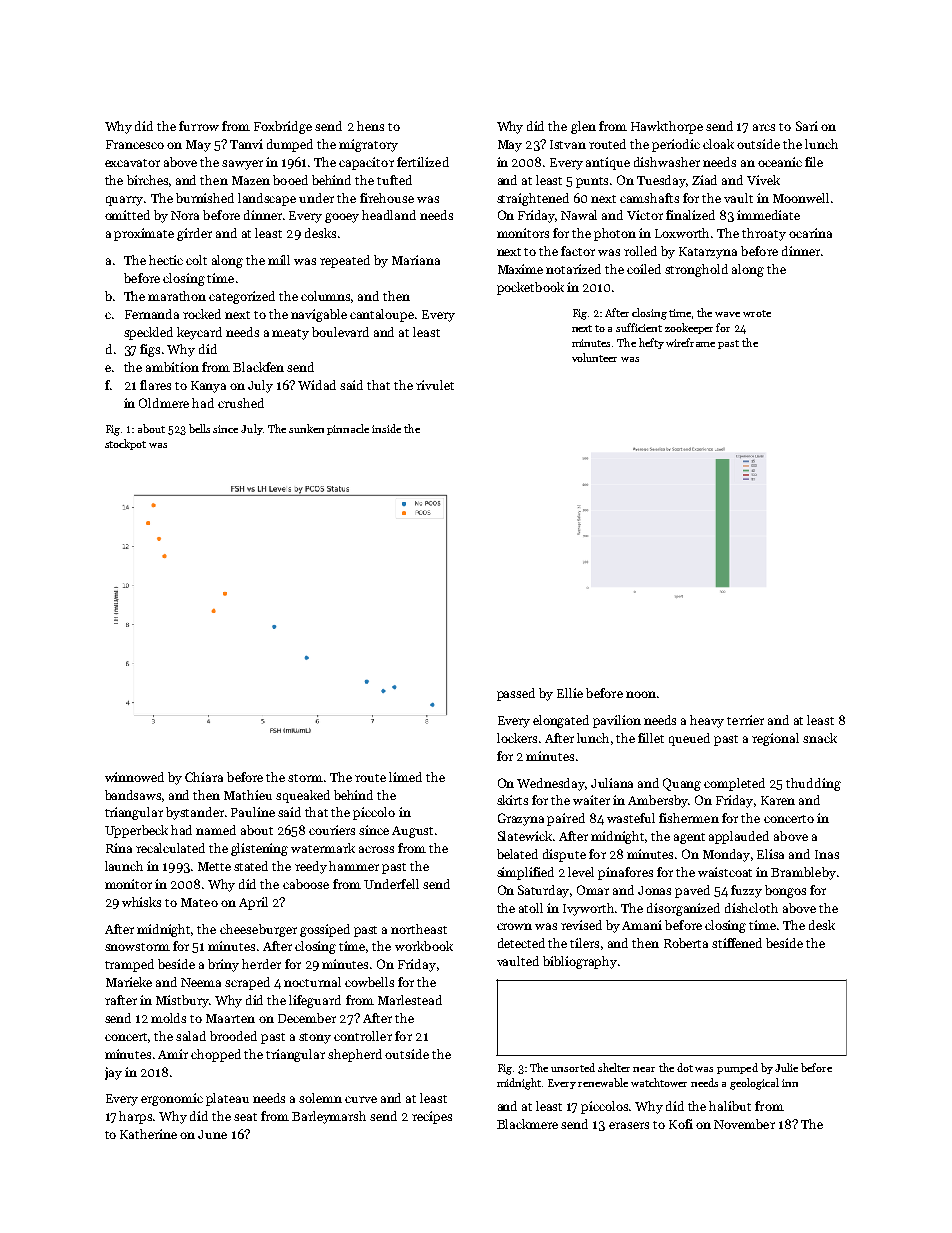 The width and height of the screenshot is (952, 1233). I want to click on volunteer, so click(594, 357).
